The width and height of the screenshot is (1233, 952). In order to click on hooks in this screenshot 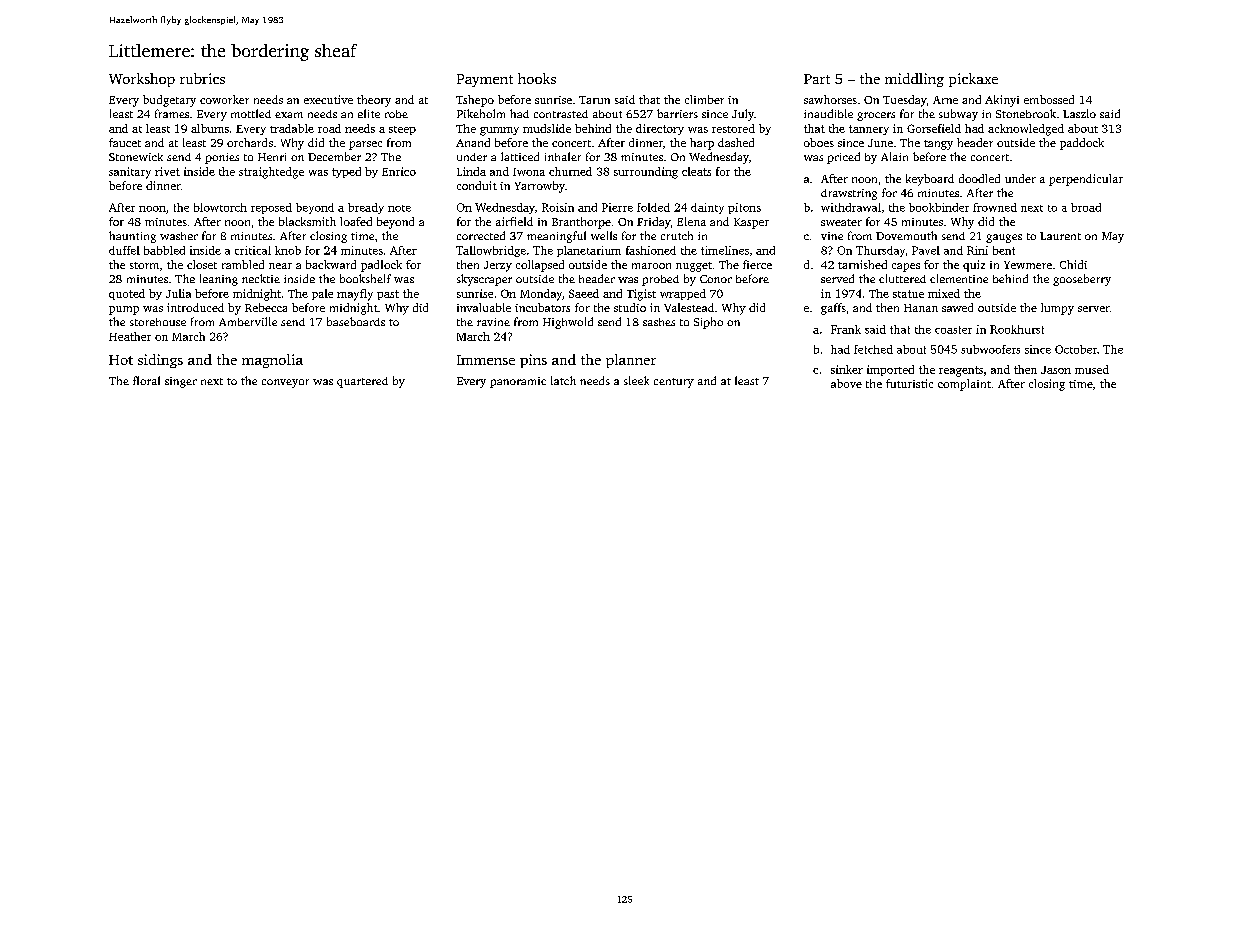, I will do `click(537, 78)`.
